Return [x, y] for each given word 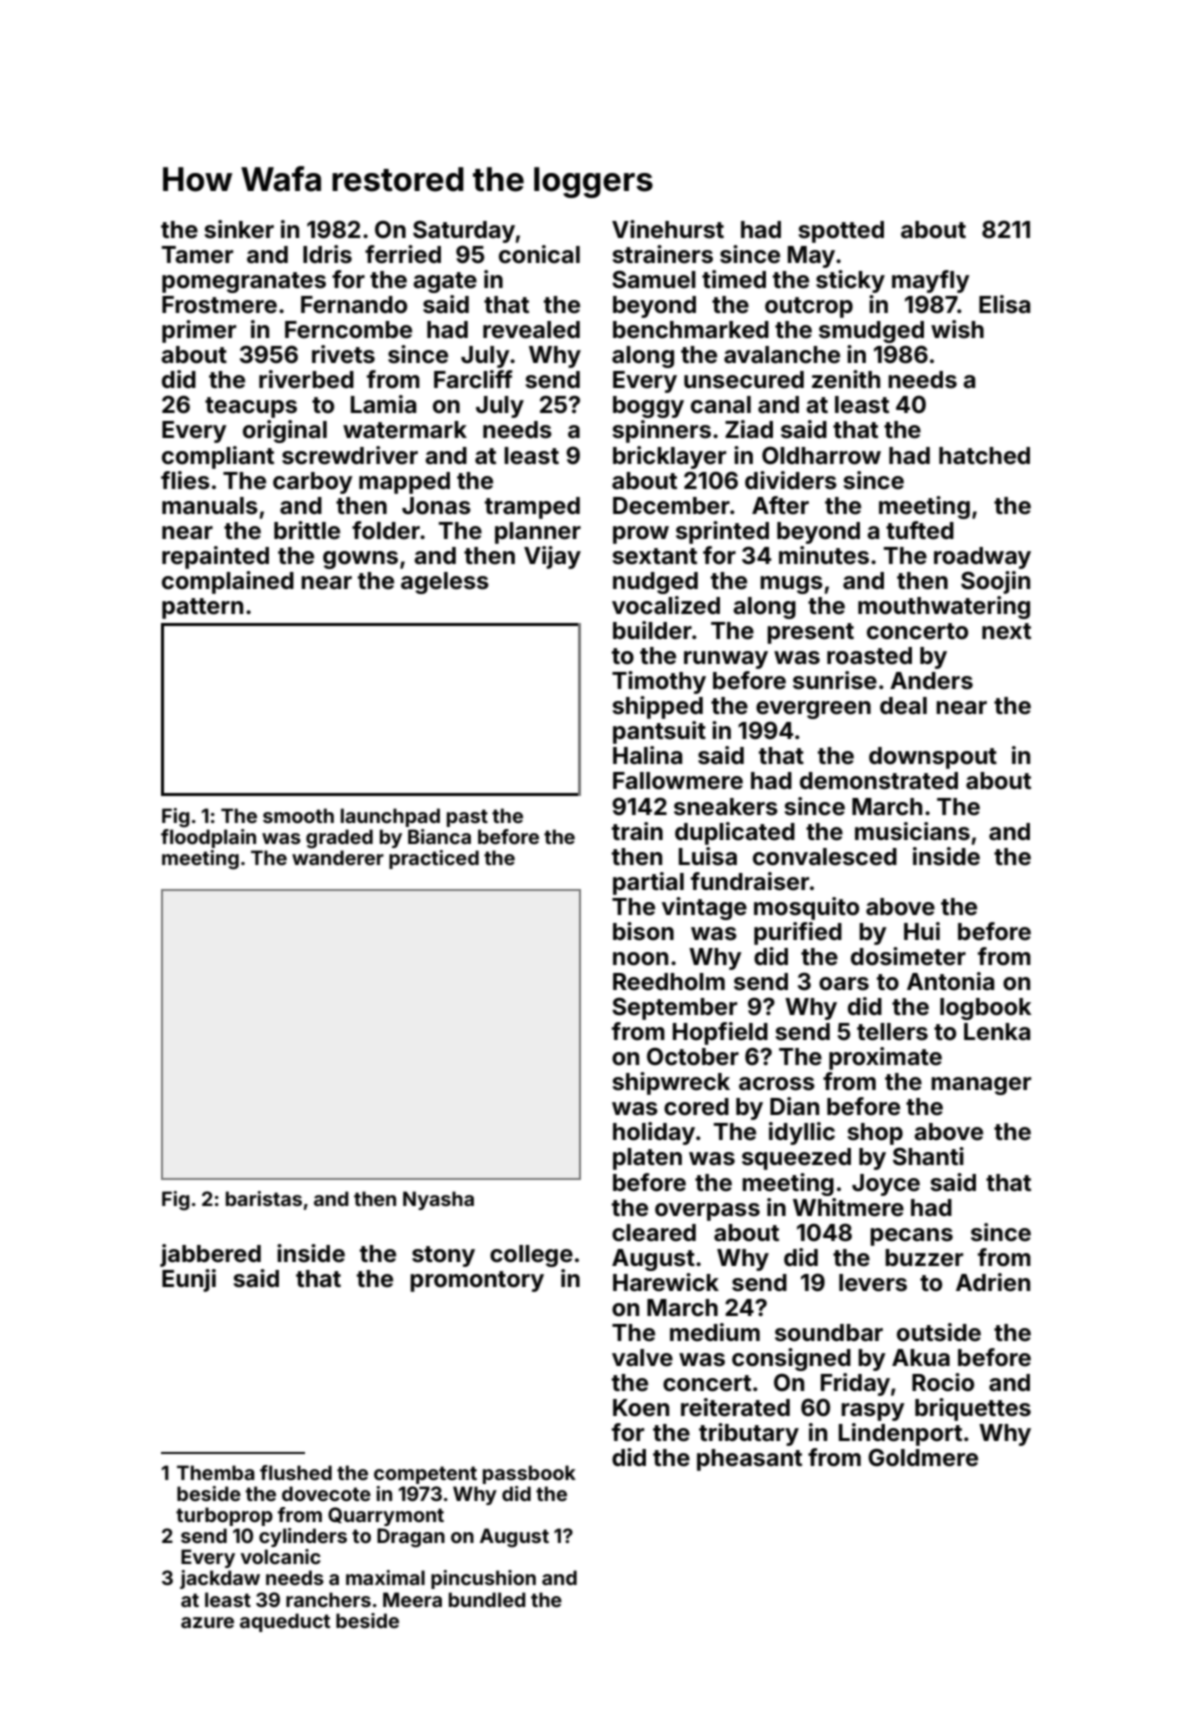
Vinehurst [668, 229]
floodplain [208, 838]
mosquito [806, 908]
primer [199, 331]
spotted [841, 232]
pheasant [749, 1460]
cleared [654, 1233]
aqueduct [285, 1622]
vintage [704, 908]
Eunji [189, 1280]
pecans [911, 1237]
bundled [487, 1599]
